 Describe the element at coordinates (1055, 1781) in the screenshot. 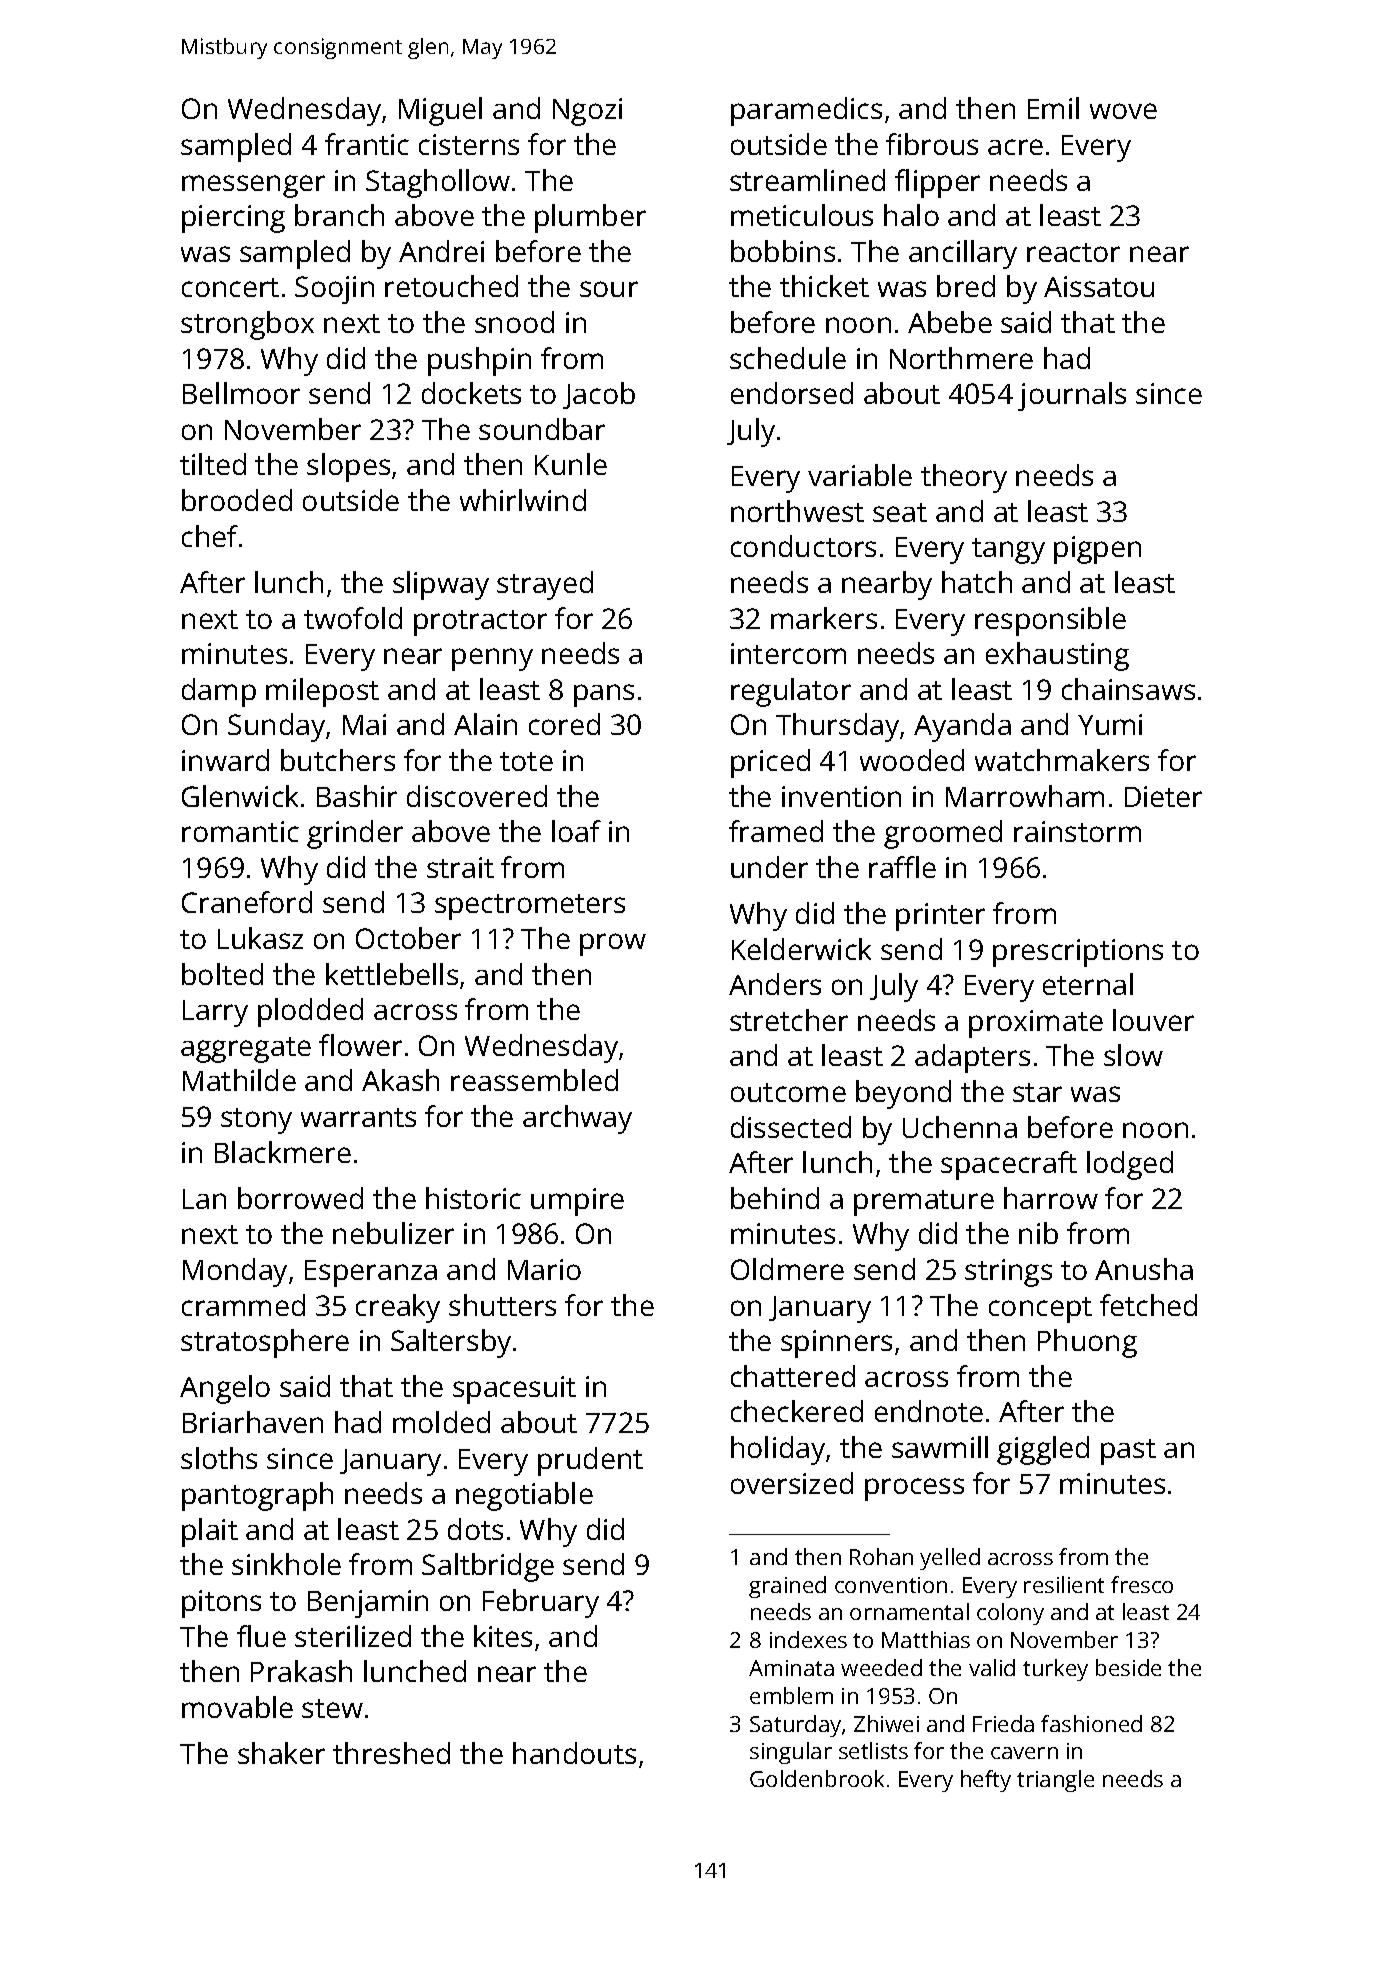

I see `triangle` at that location.
